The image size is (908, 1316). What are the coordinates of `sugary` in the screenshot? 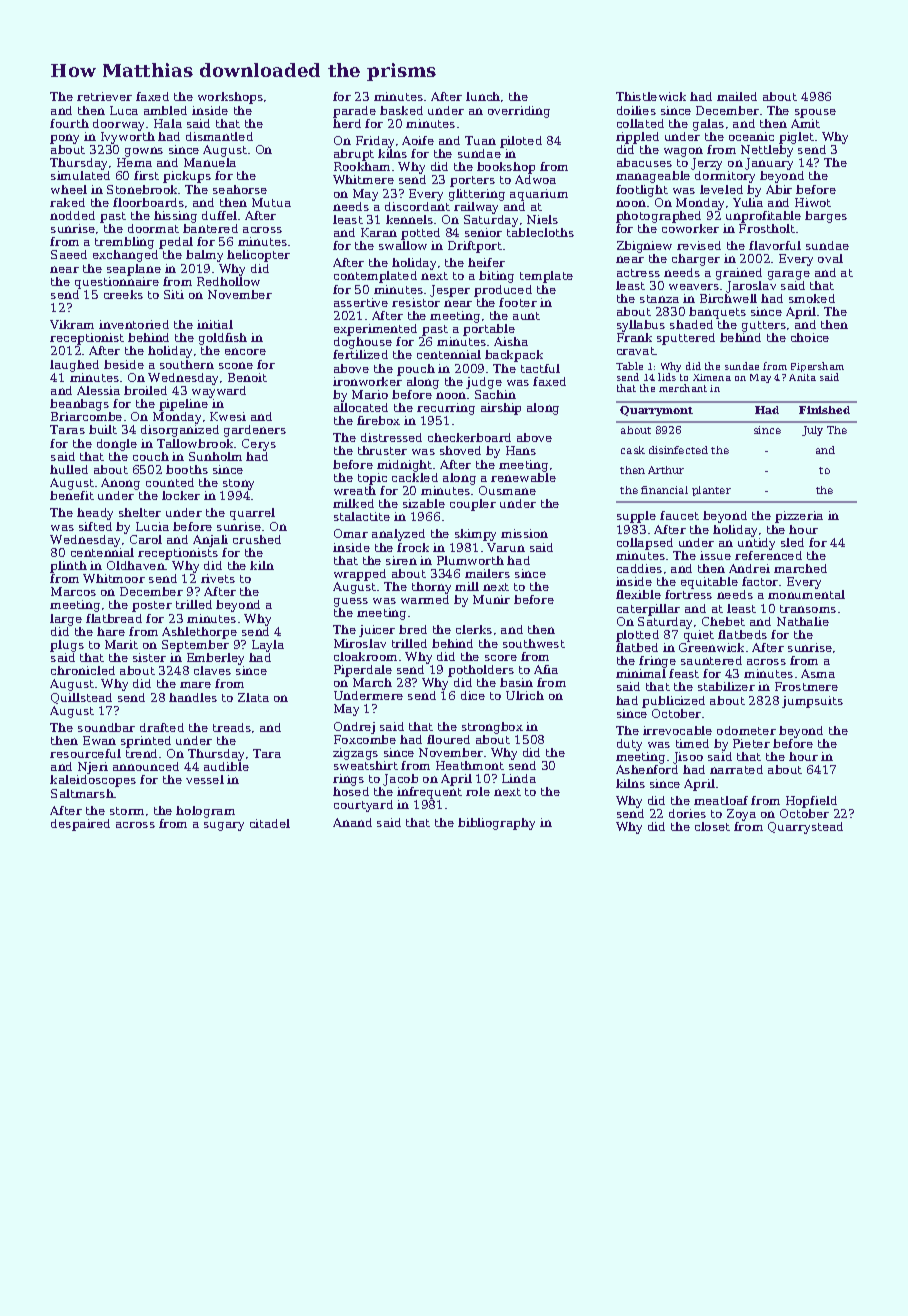 It's located at (224, 826).
